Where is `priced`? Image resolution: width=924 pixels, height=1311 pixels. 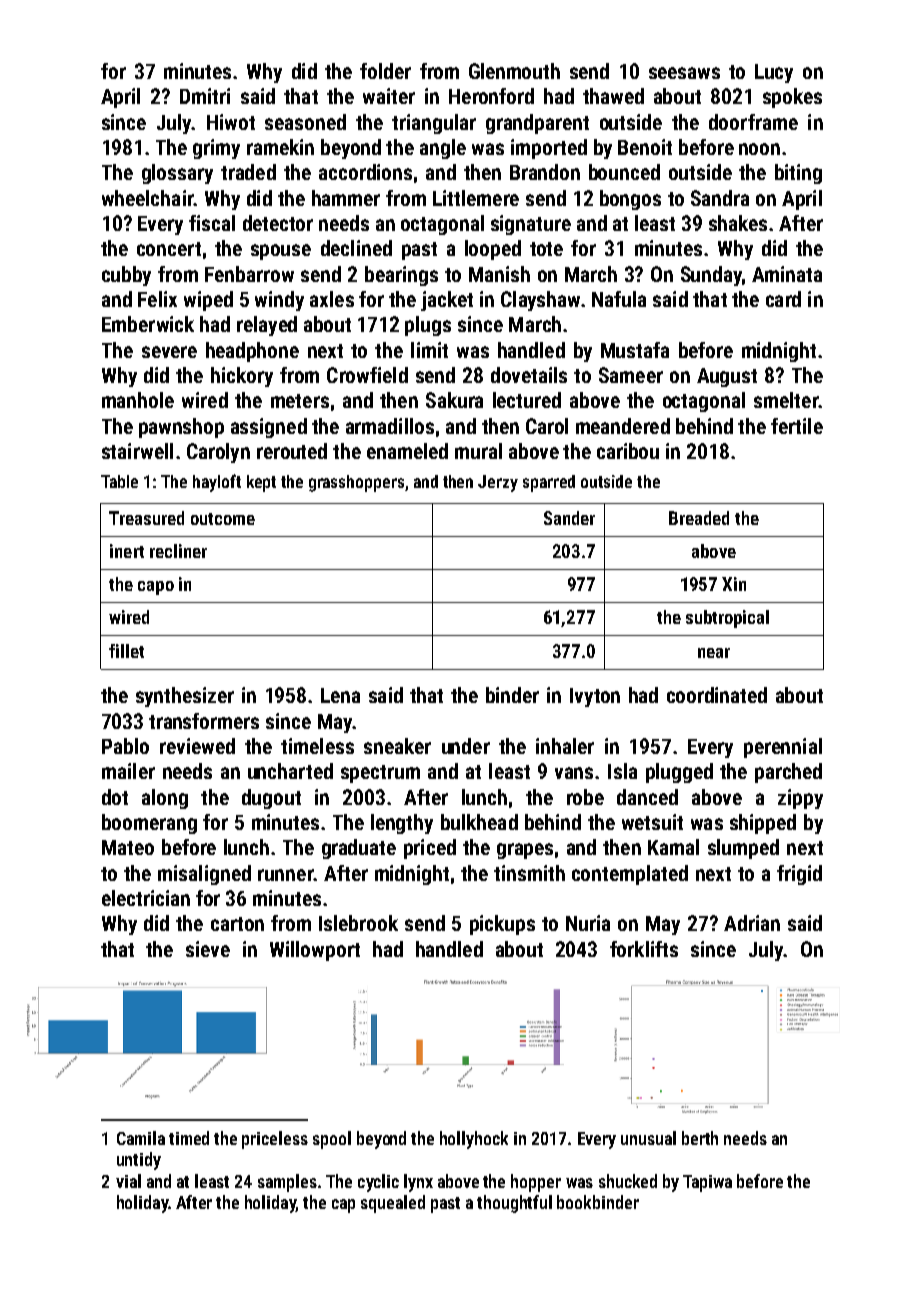 priced is located at coordinates (430, 849).
